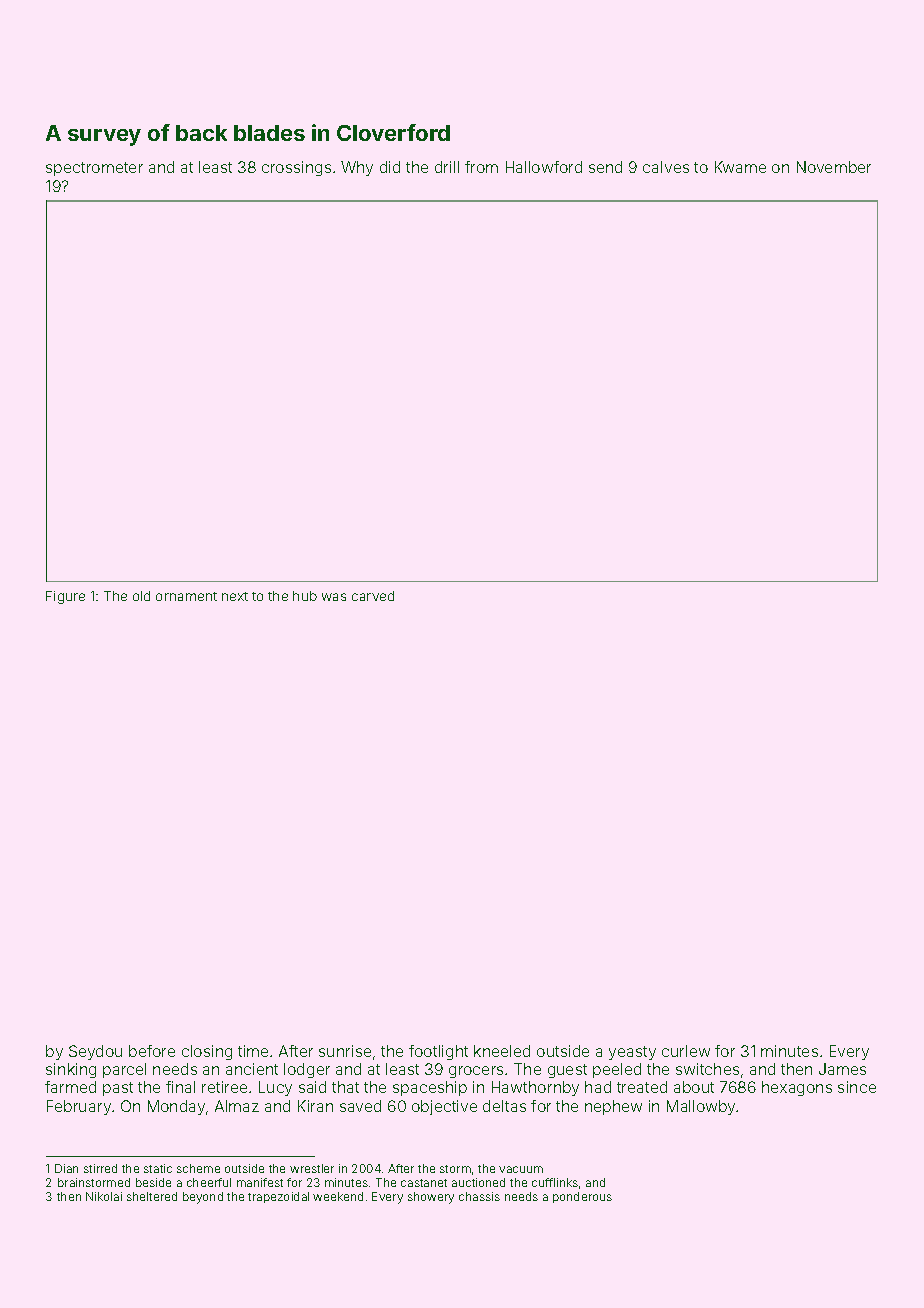  What do you see at coordinates (740, 167) in the page?
I see `Kwame` at bounding box center [740, 167].
